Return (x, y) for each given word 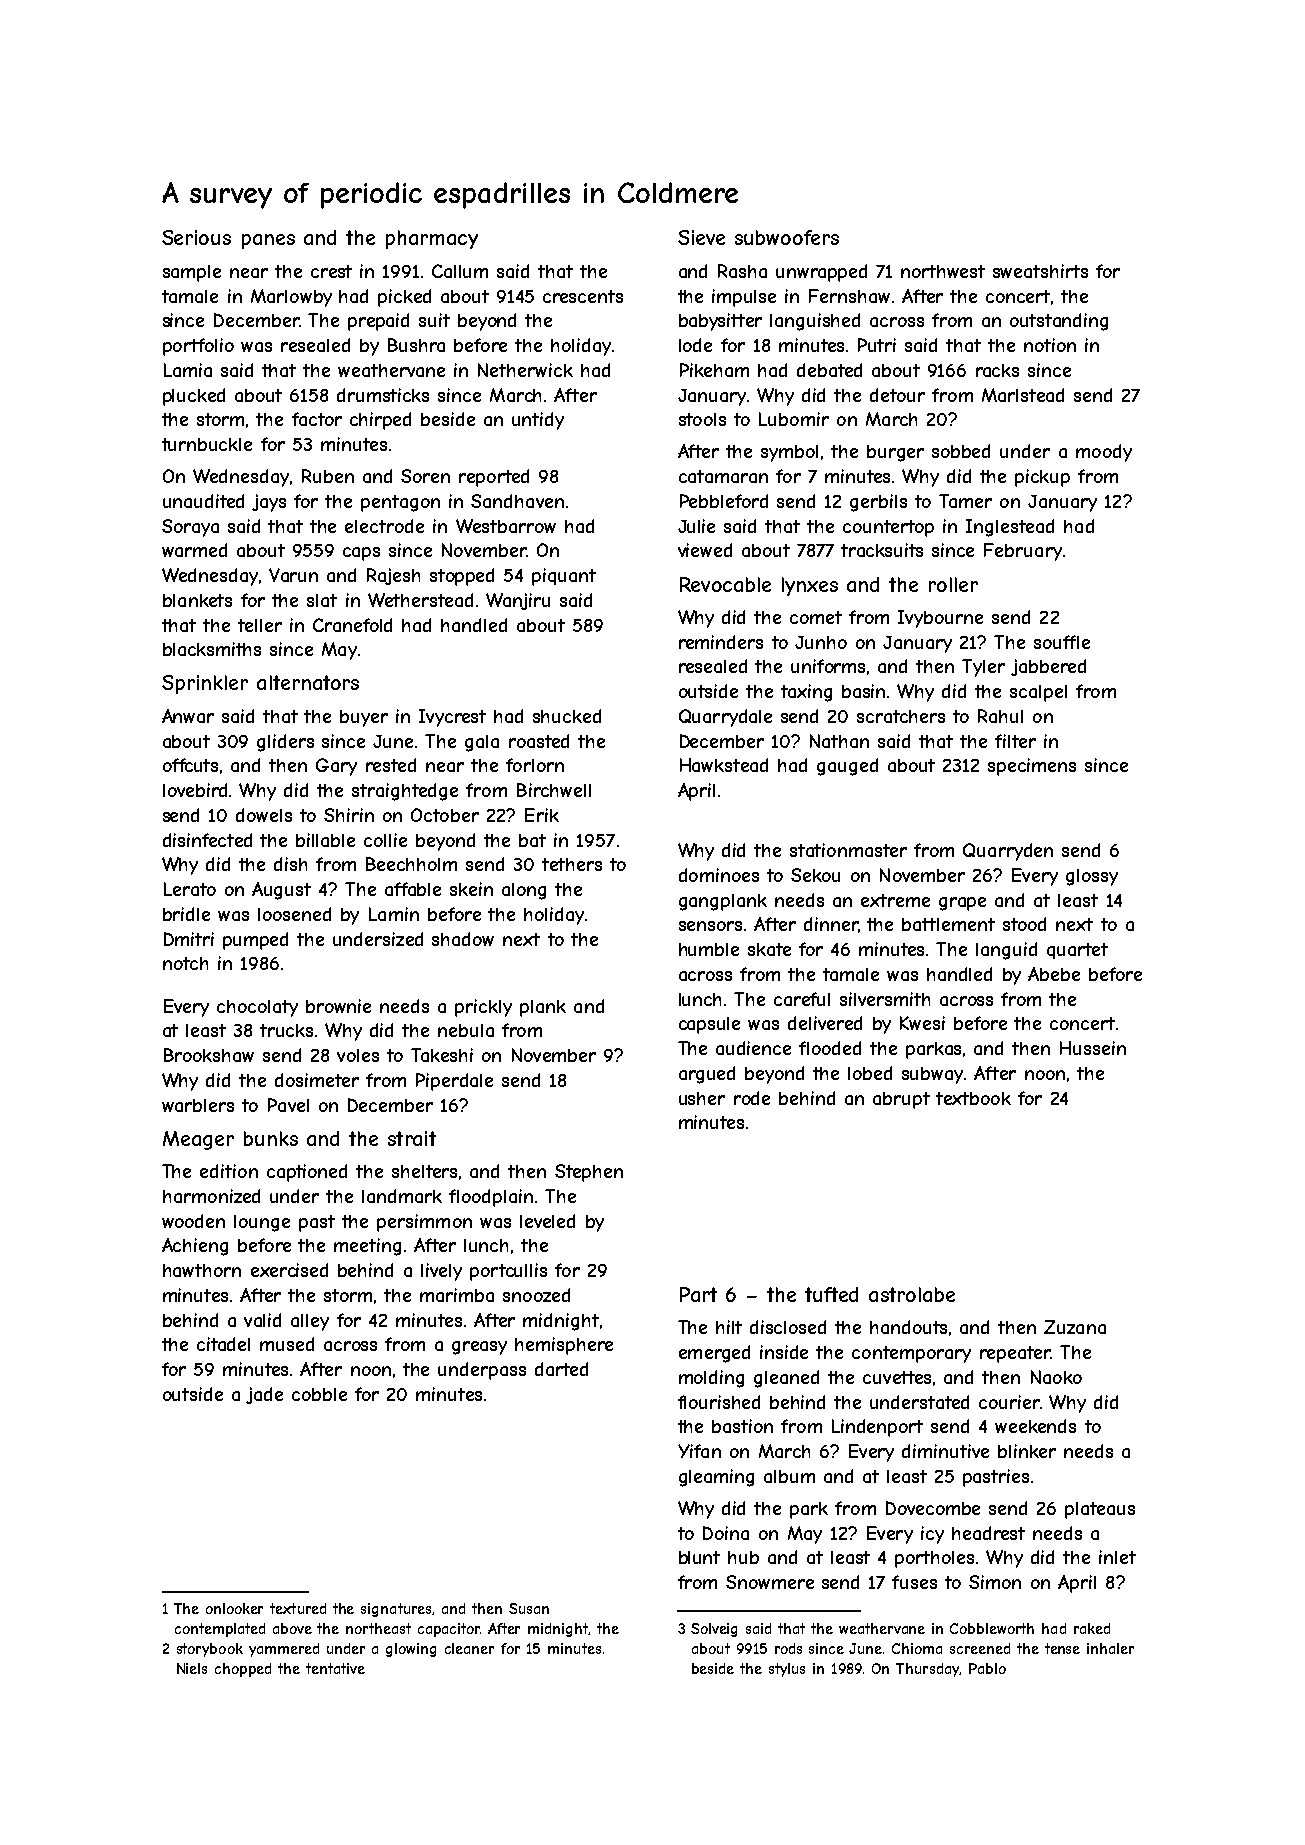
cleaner (469, 1648)
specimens (1032, 767)
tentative (335, 1668)
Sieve (701, 237)
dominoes (719, 875)
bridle (186, 914)
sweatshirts (1040, 271)
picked (404, 298)
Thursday (928, 1670)
